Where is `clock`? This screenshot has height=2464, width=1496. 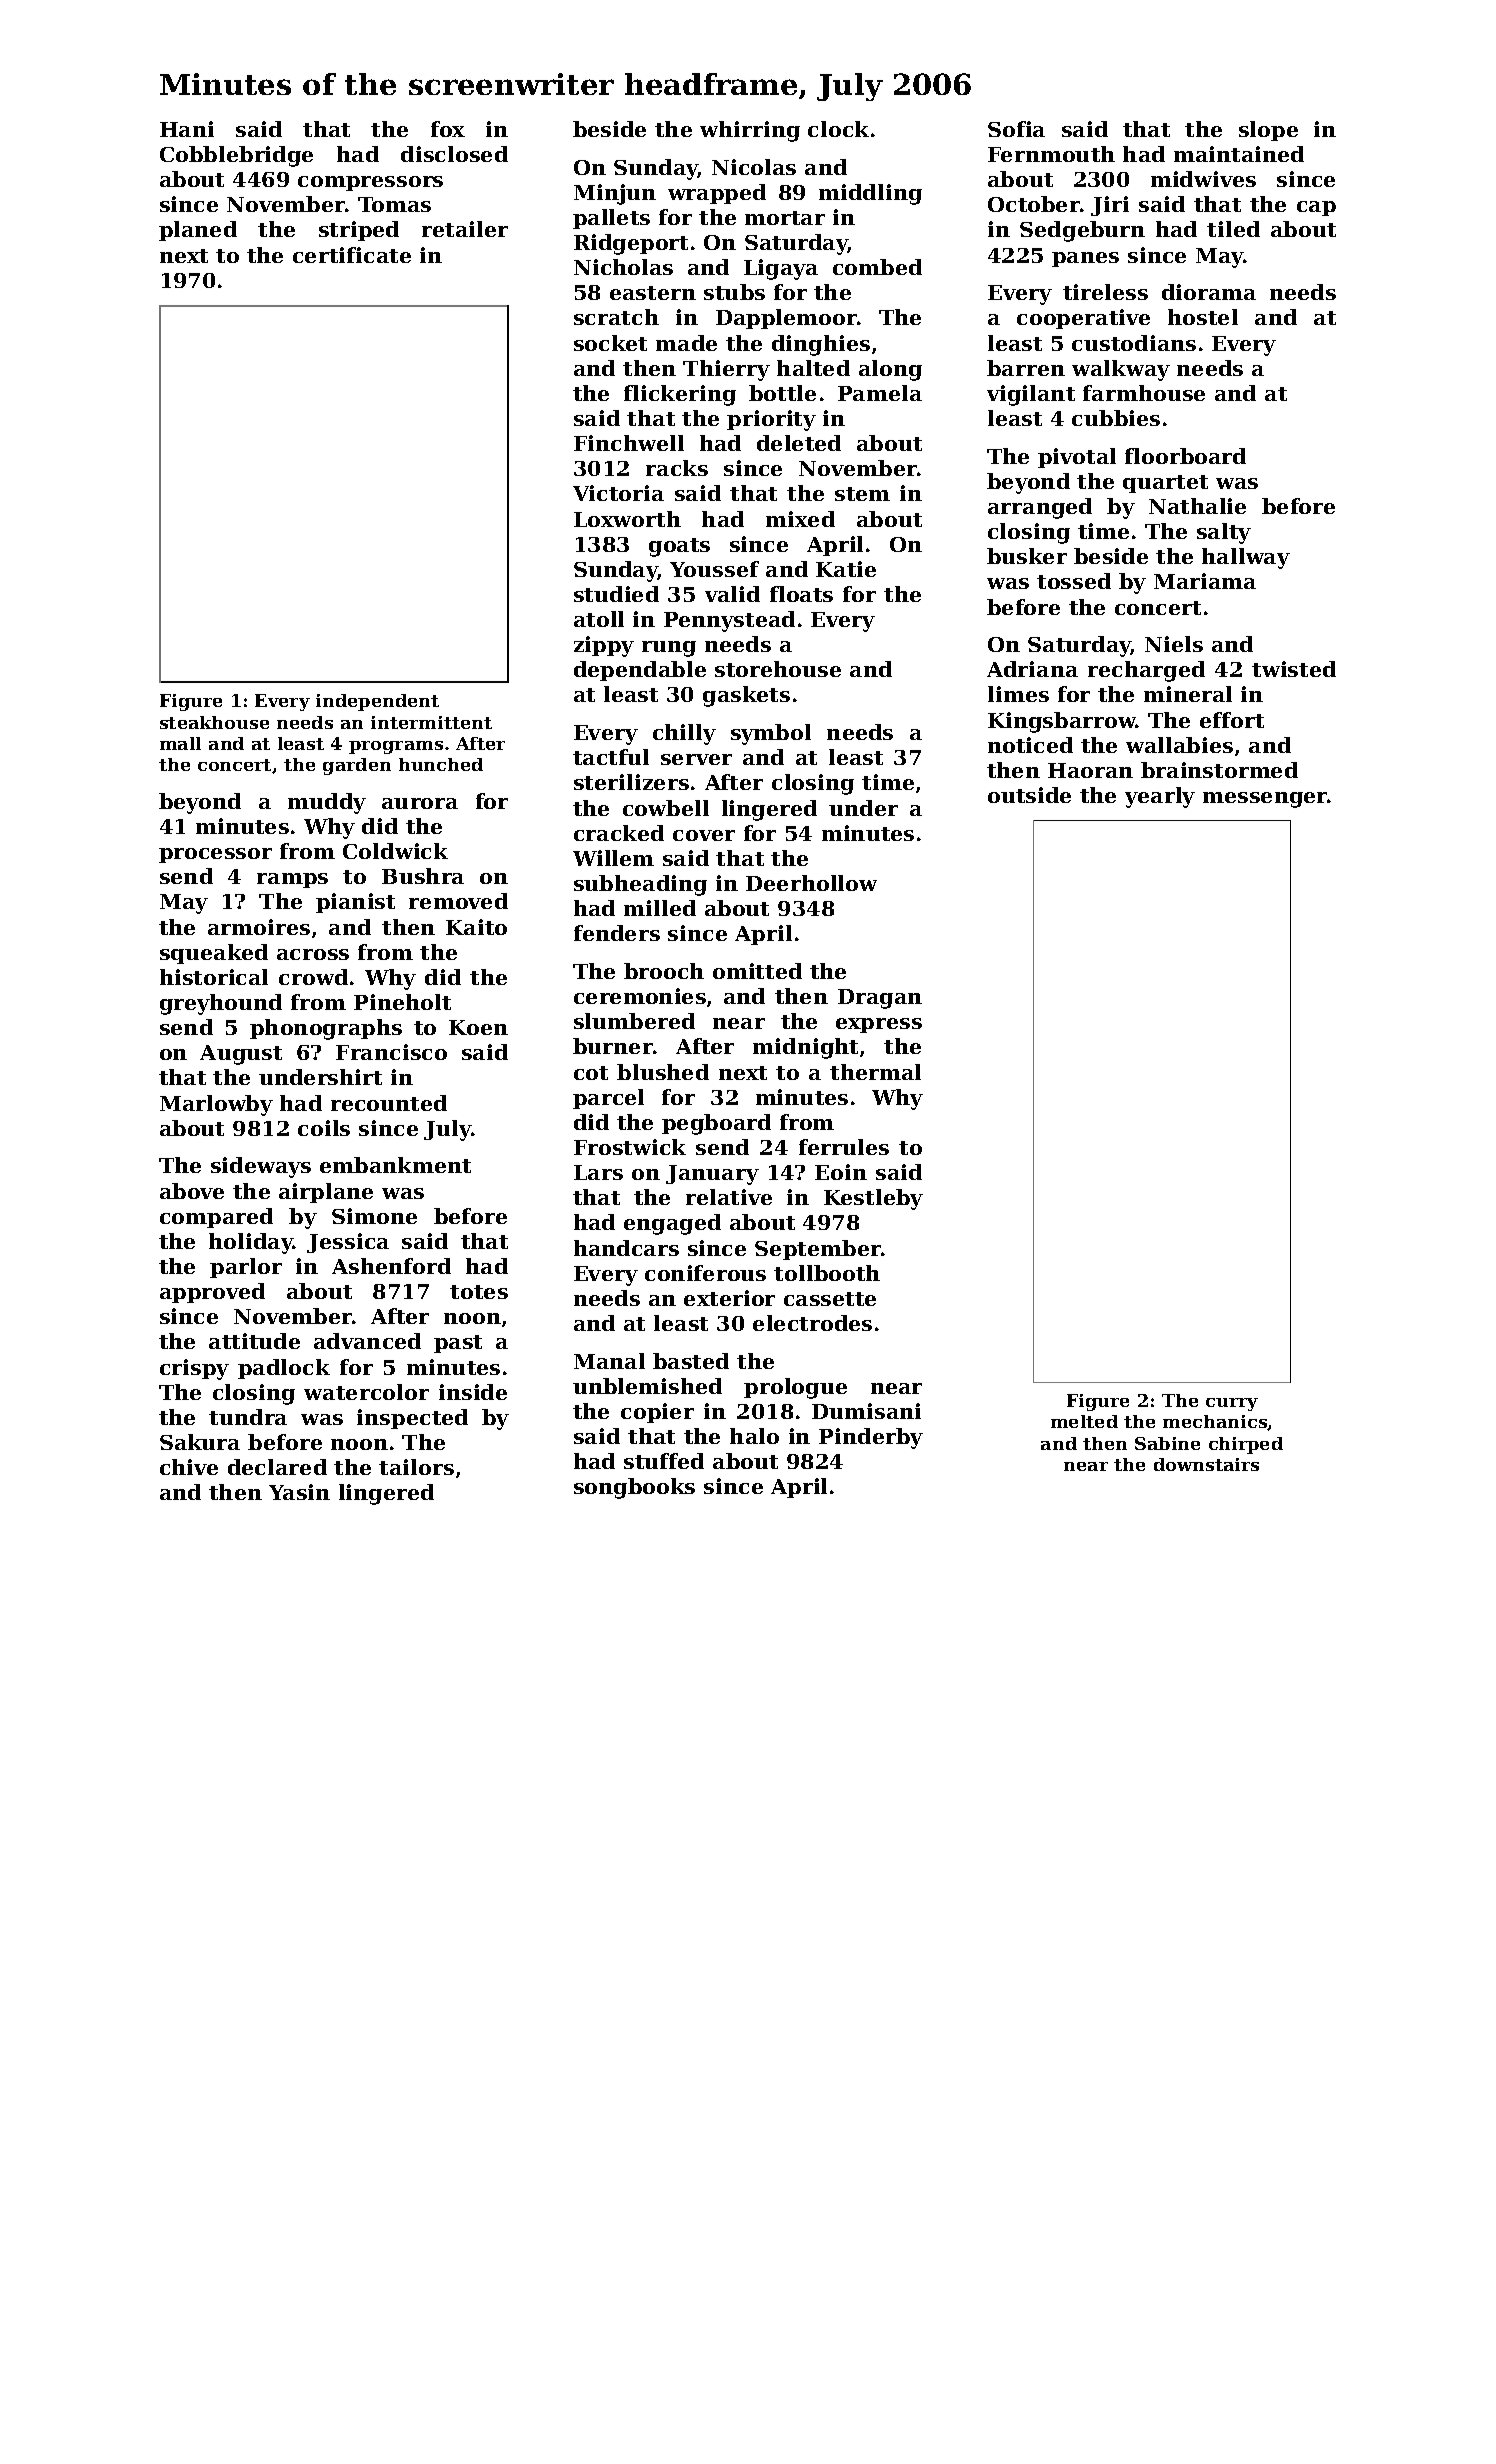 clock is located at coordinates (838, 129).
